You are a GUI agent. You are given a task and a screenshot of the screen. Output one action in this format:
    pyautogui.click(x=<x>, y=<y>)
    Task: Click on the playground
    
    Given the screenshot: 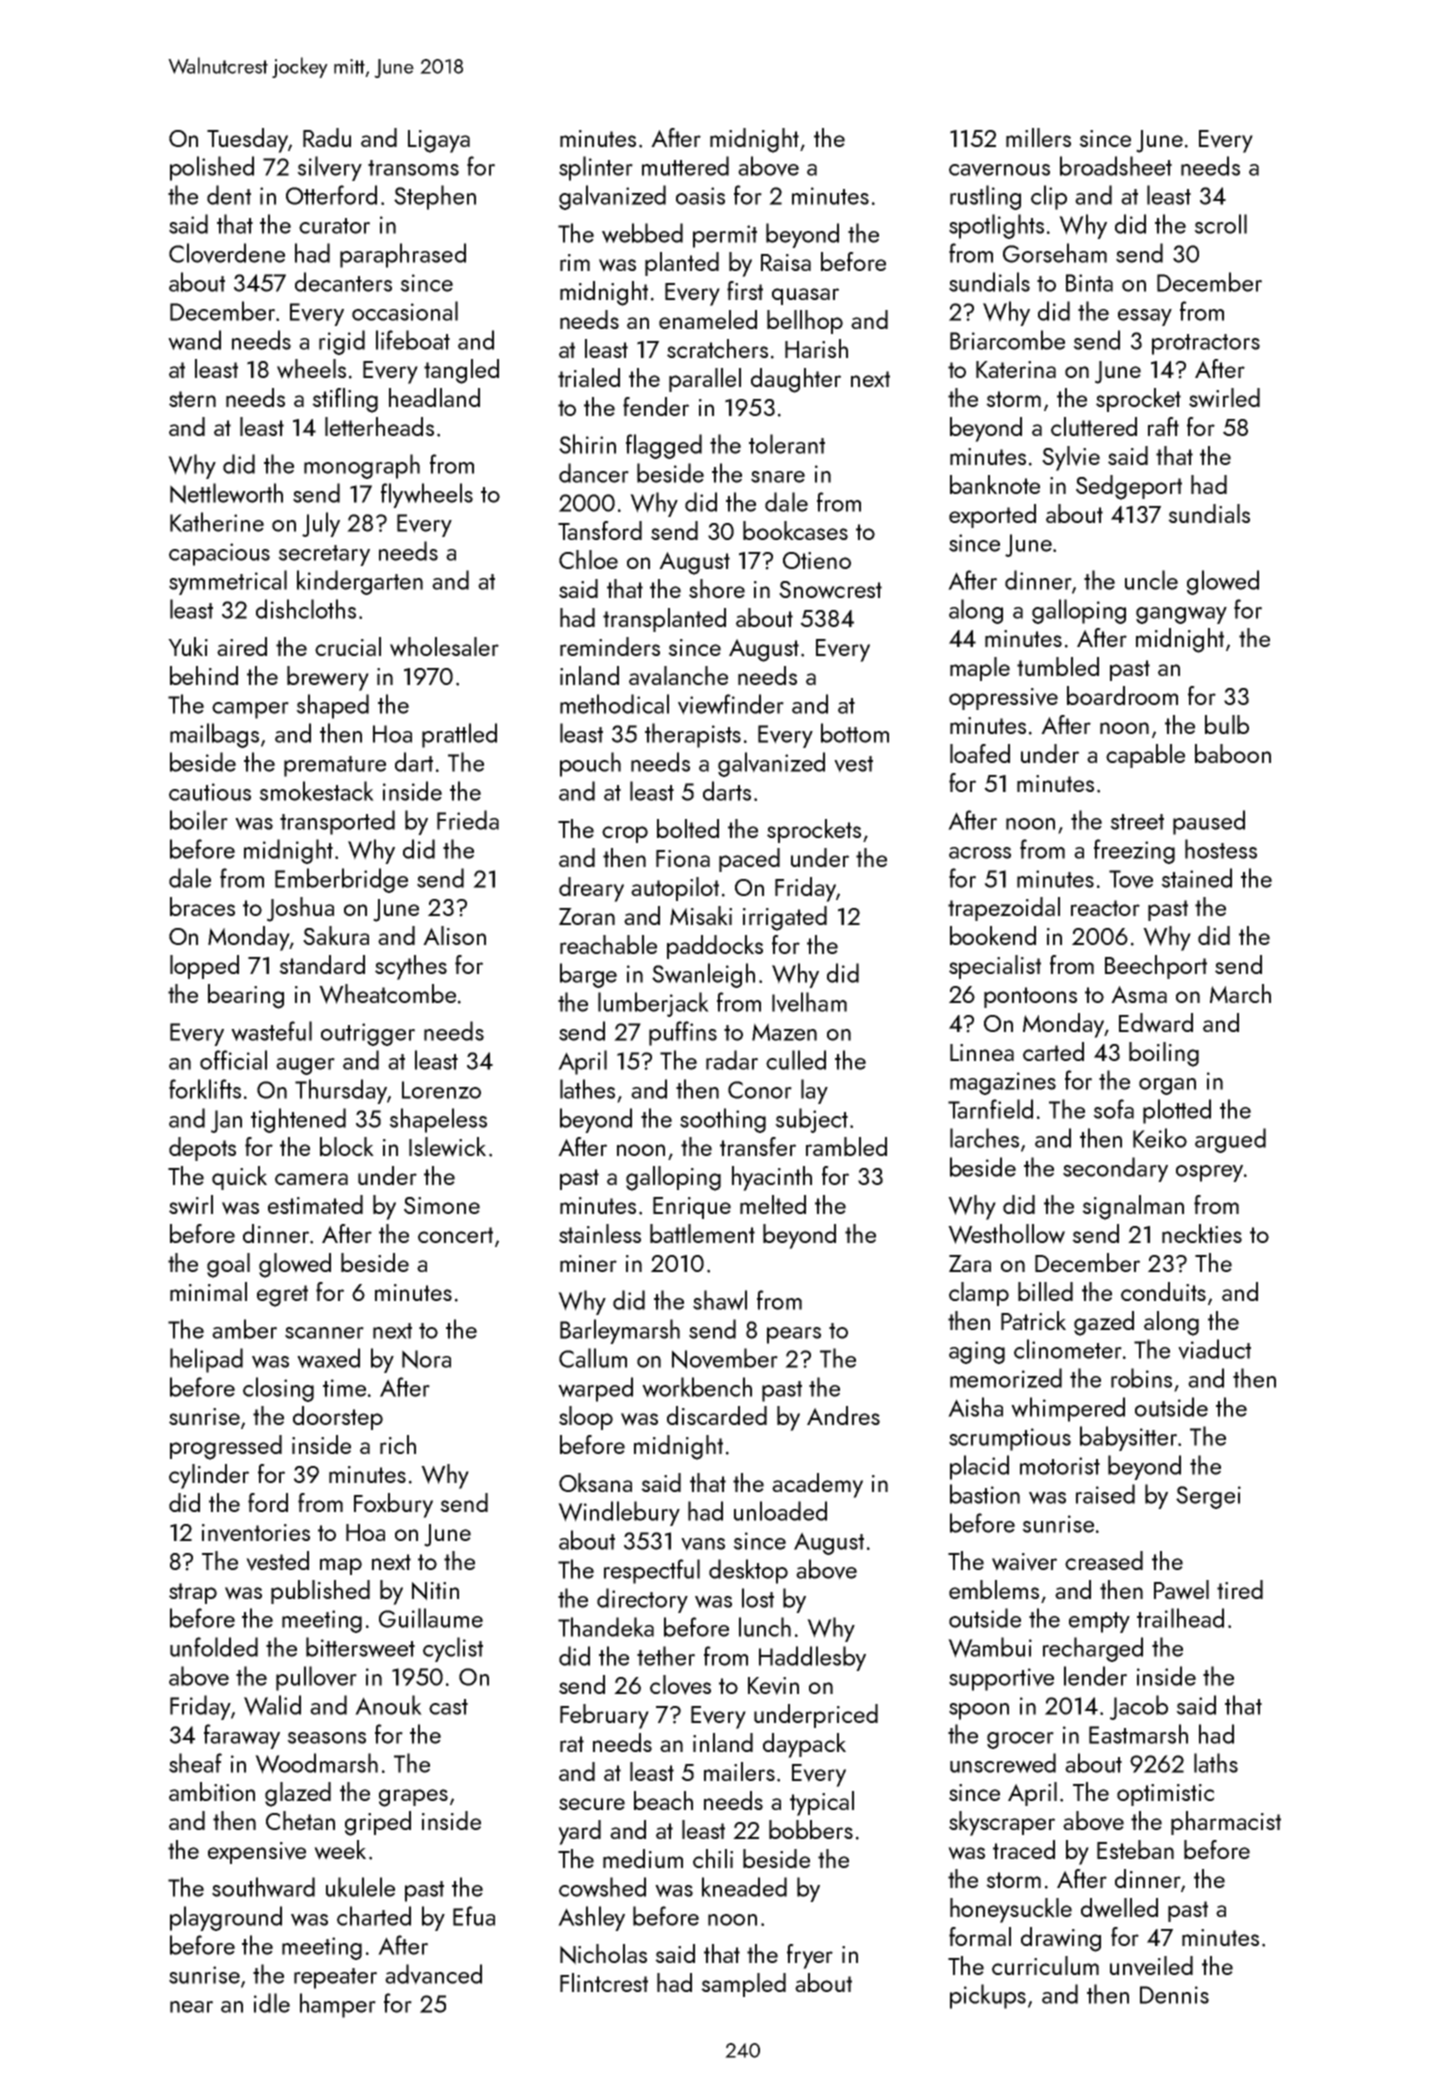 What is the action you would take?
    pyautogui.click(x=226, y=1918)
